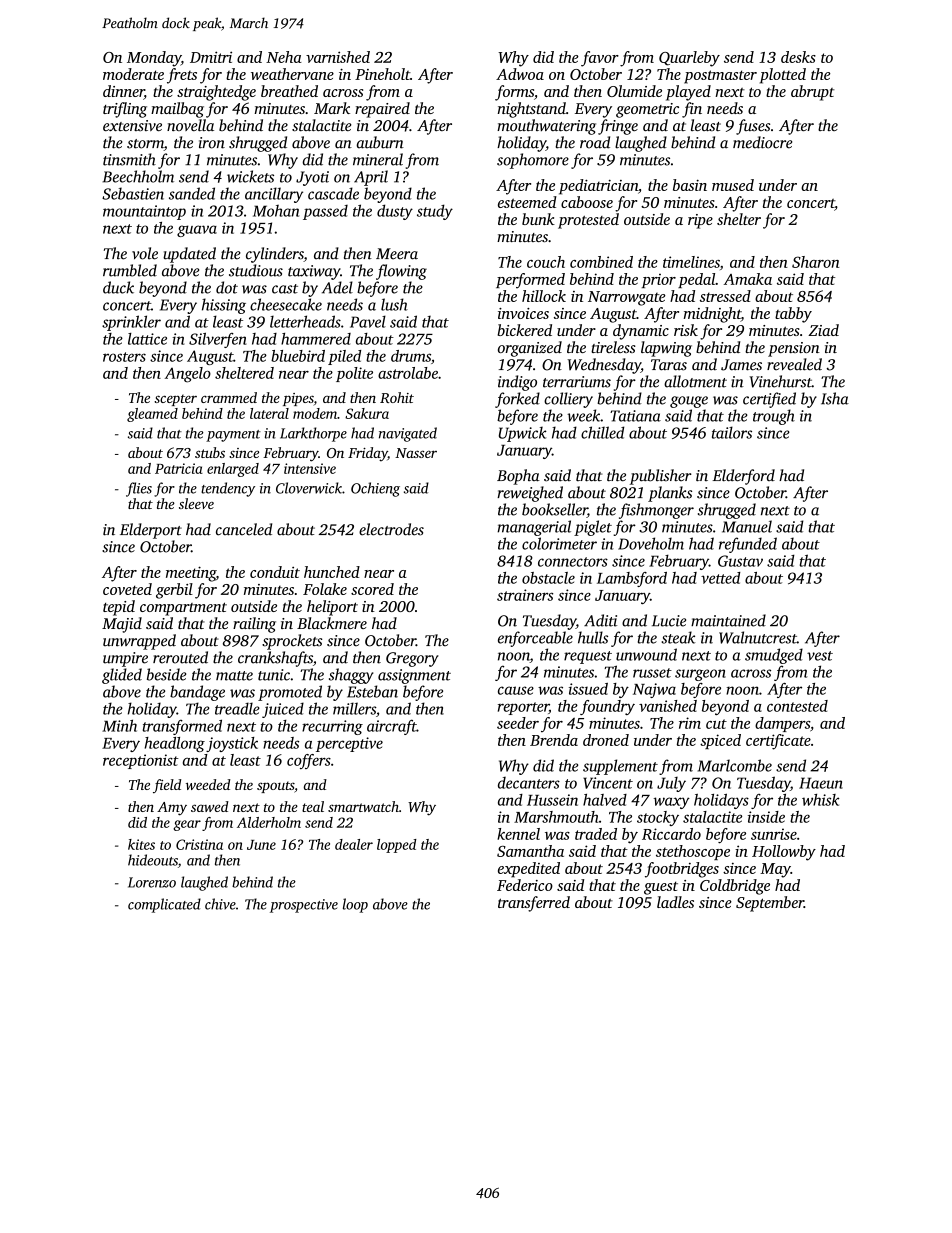 The height and width of the screenshot is (1233, 952). I want to click on chive, so click(220, 904).
